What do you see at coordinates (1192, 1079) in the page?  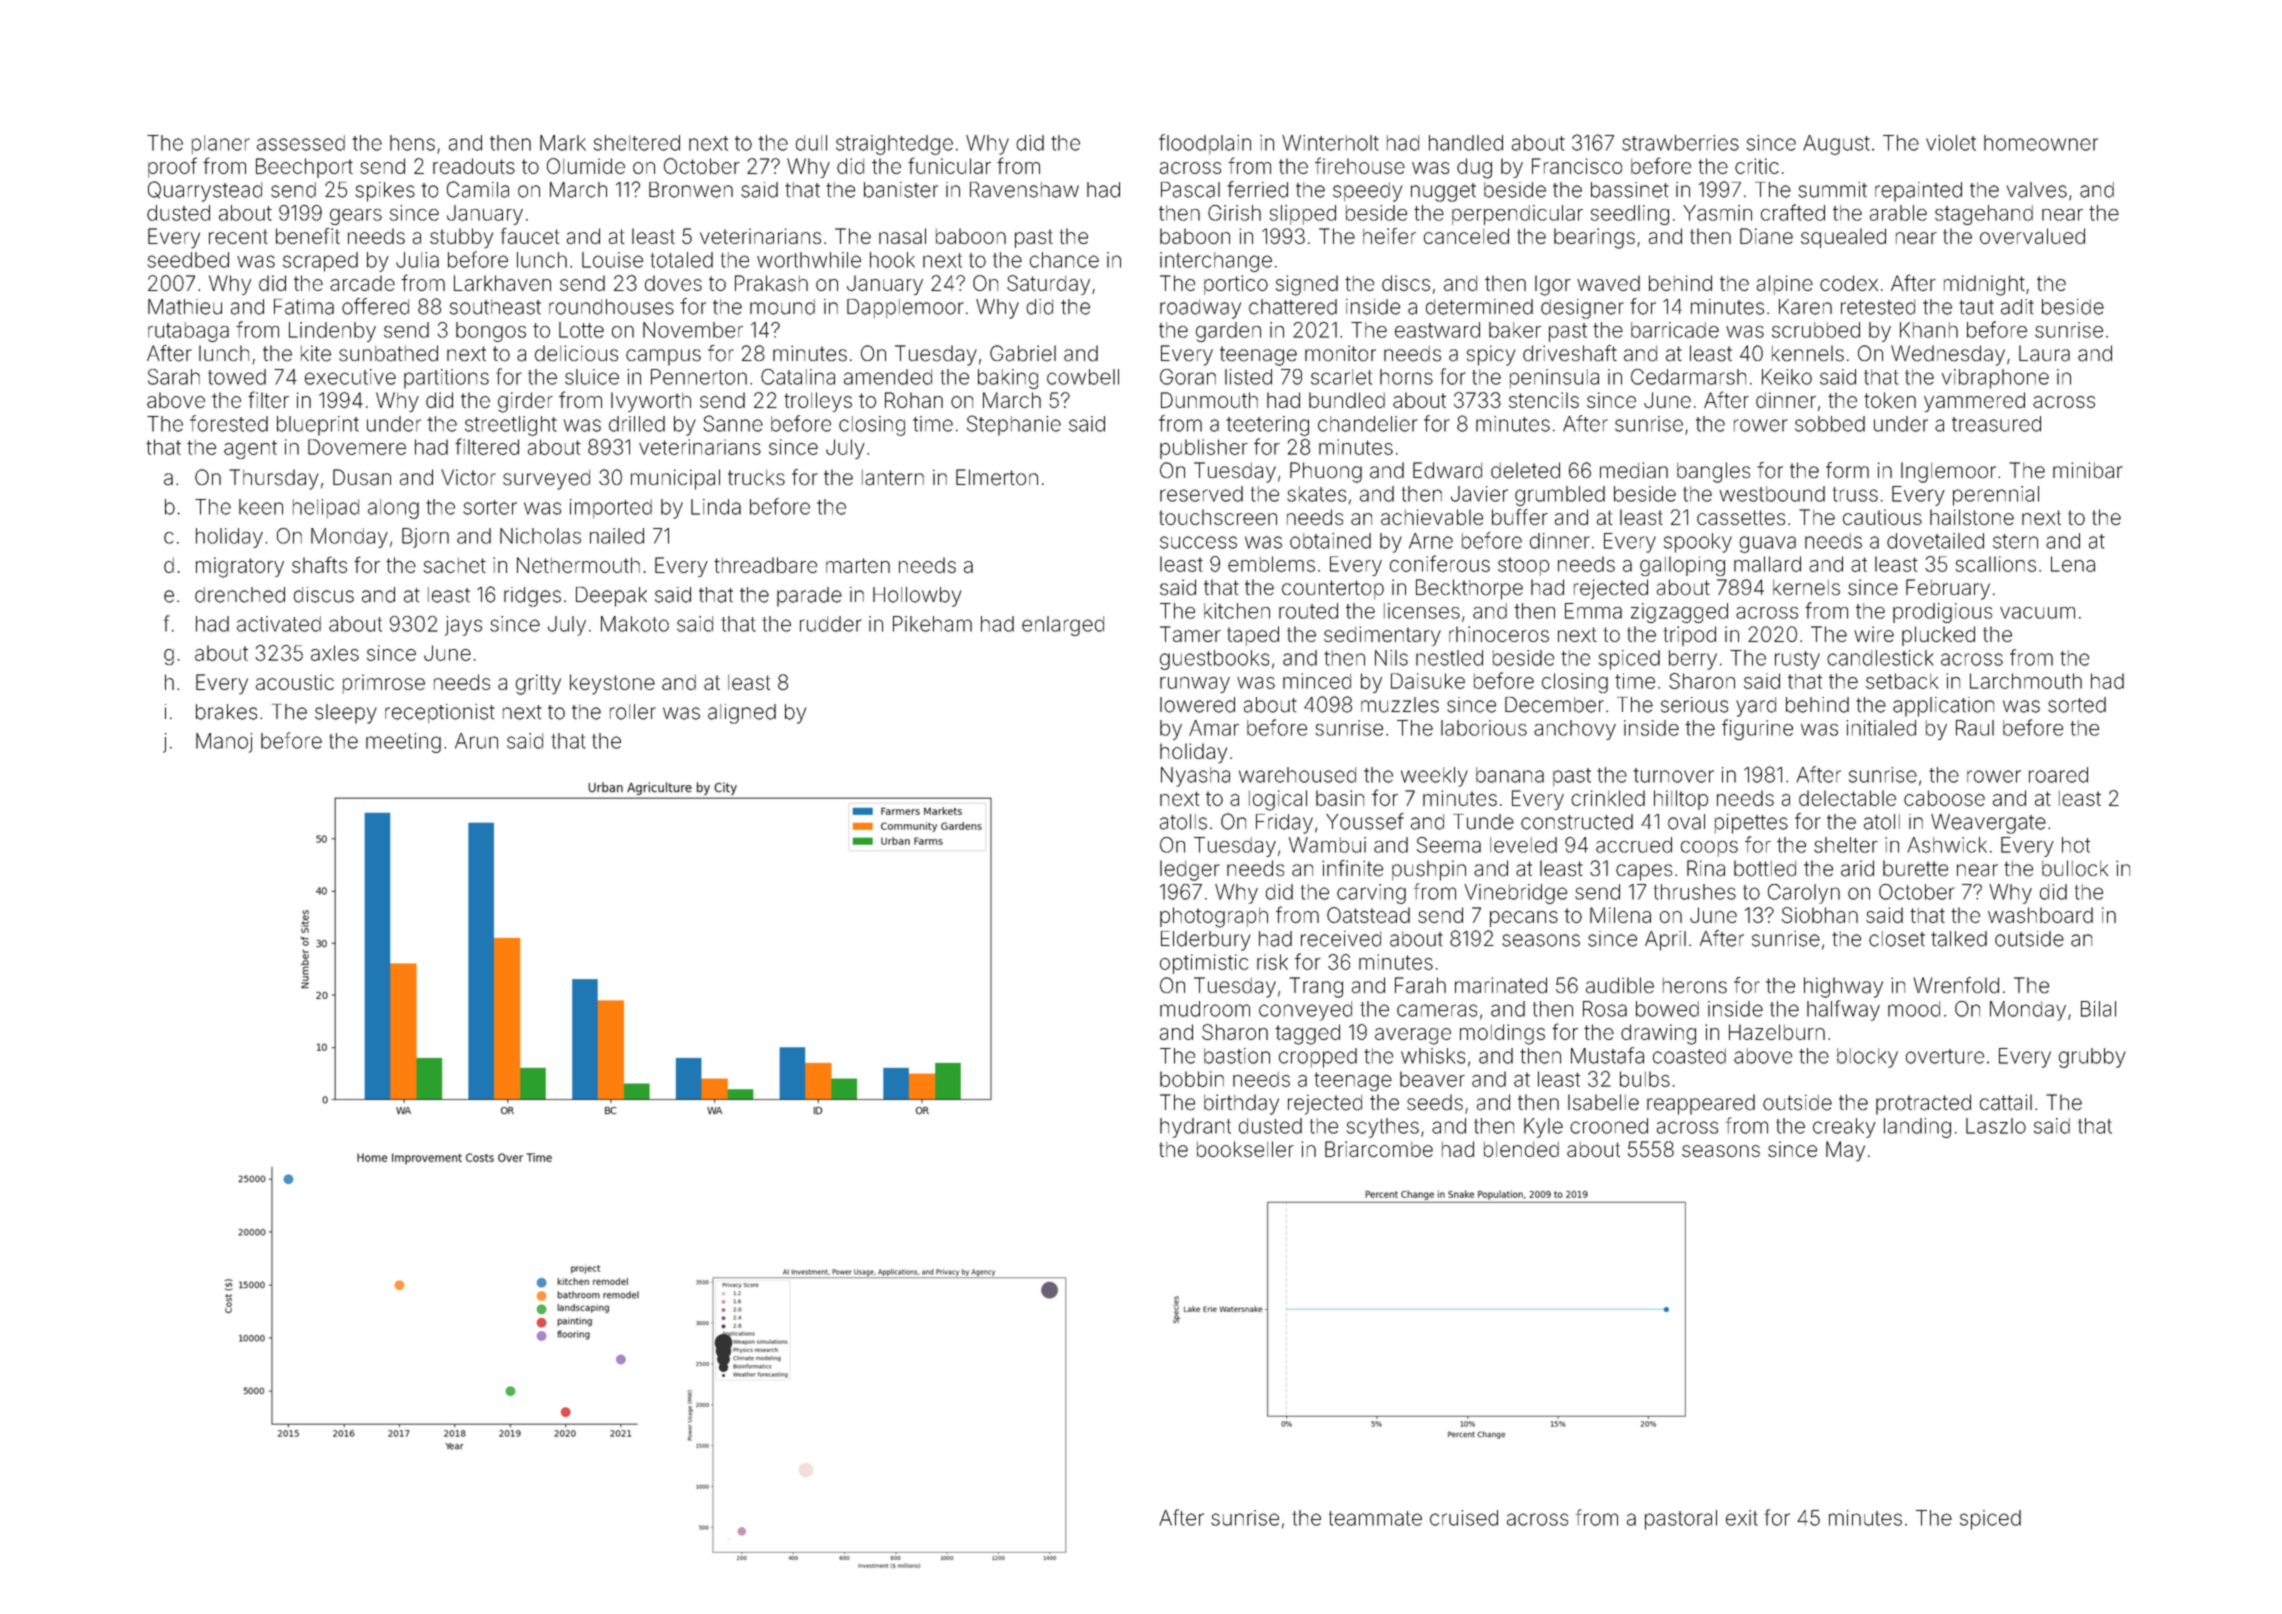 I see `bobbin` at bounding box center [1192, 1079].
